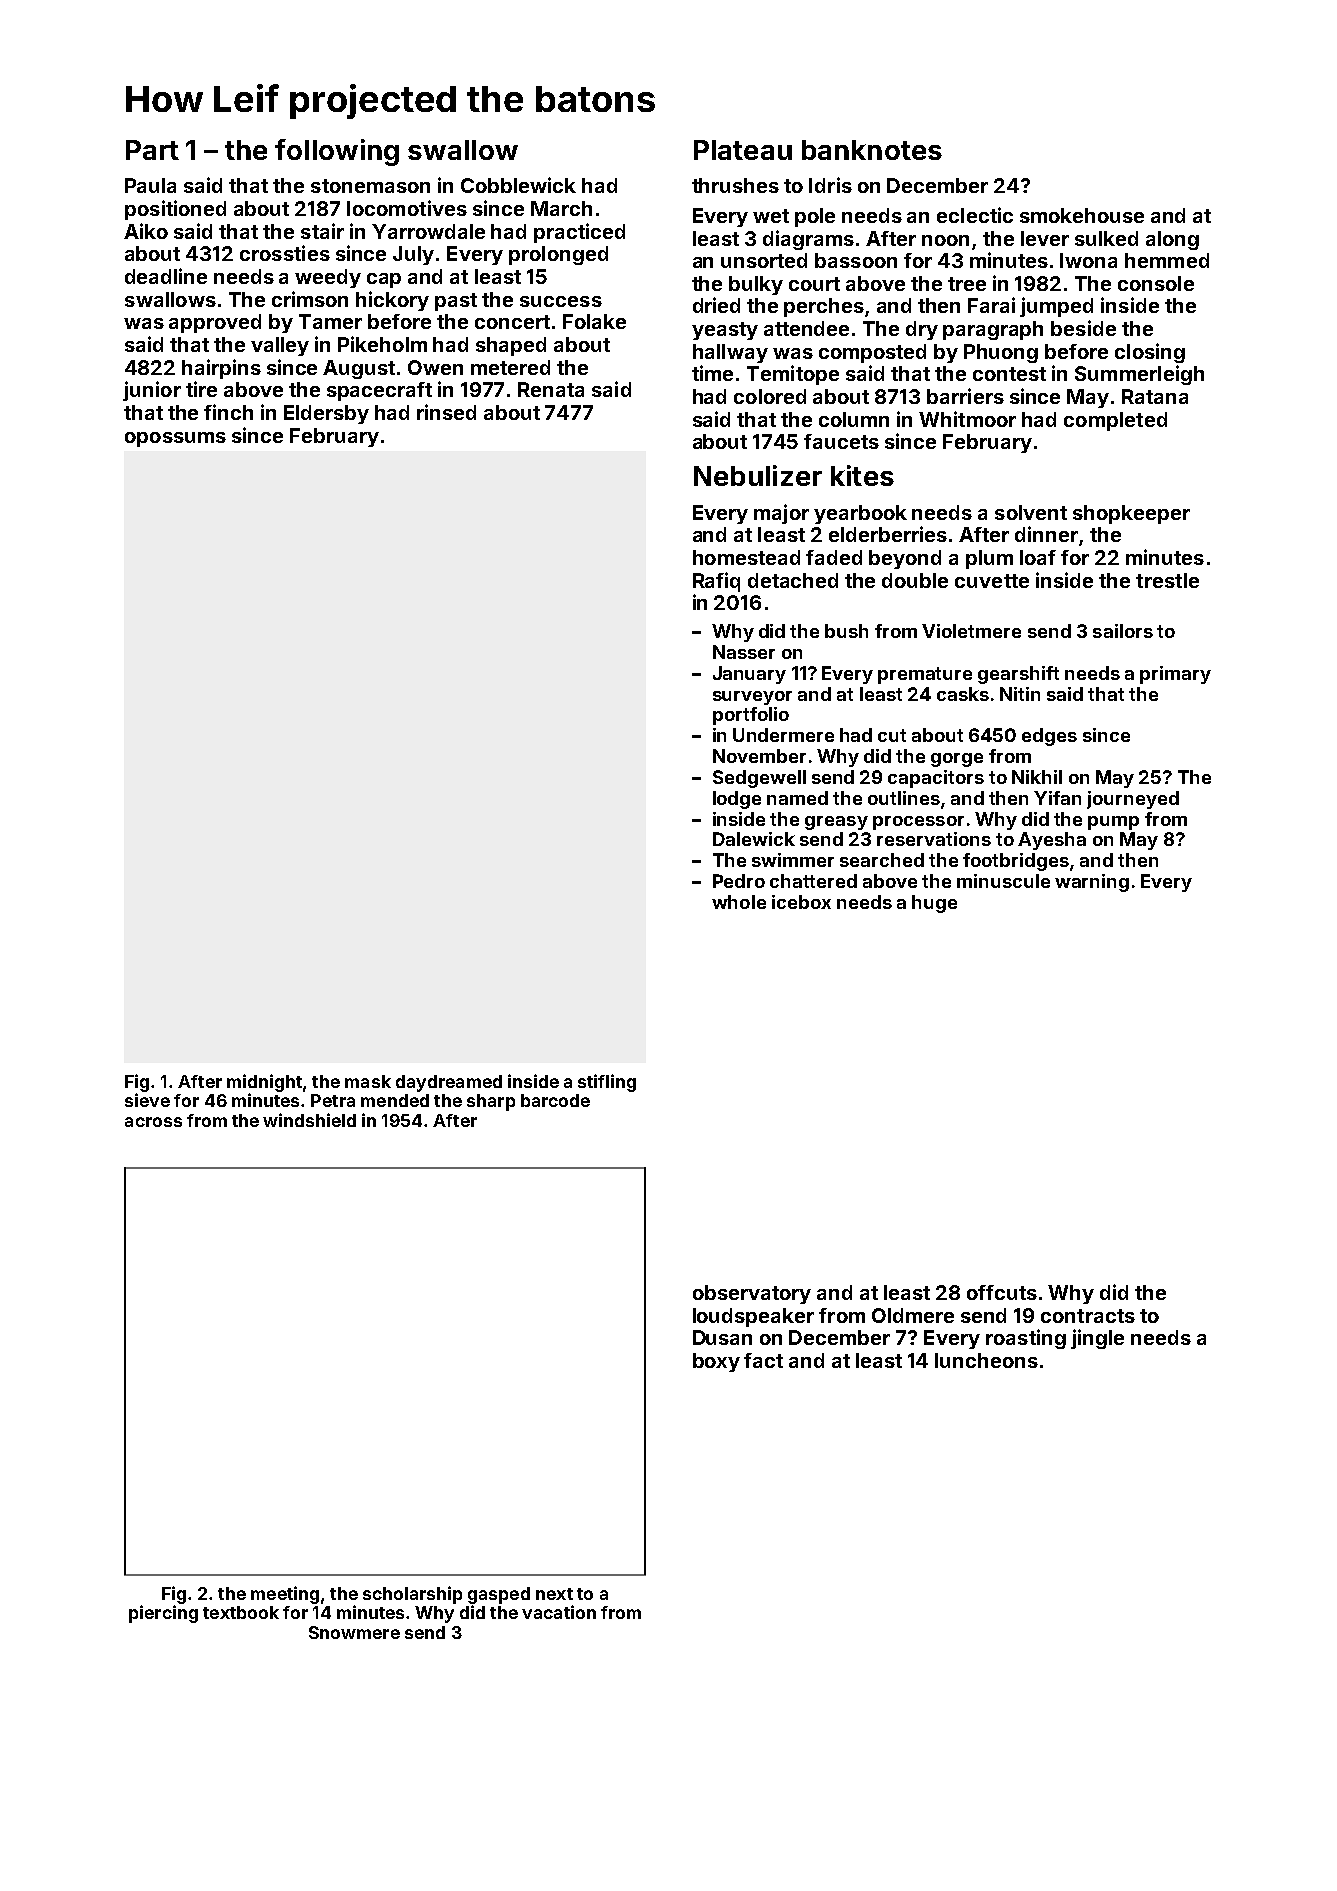 The height and width of the screenshot is (1891, 1337). What do you see at coordinates (435, 367) in the screenshot?
I see `Owen` at bounding box center [435, 367].
